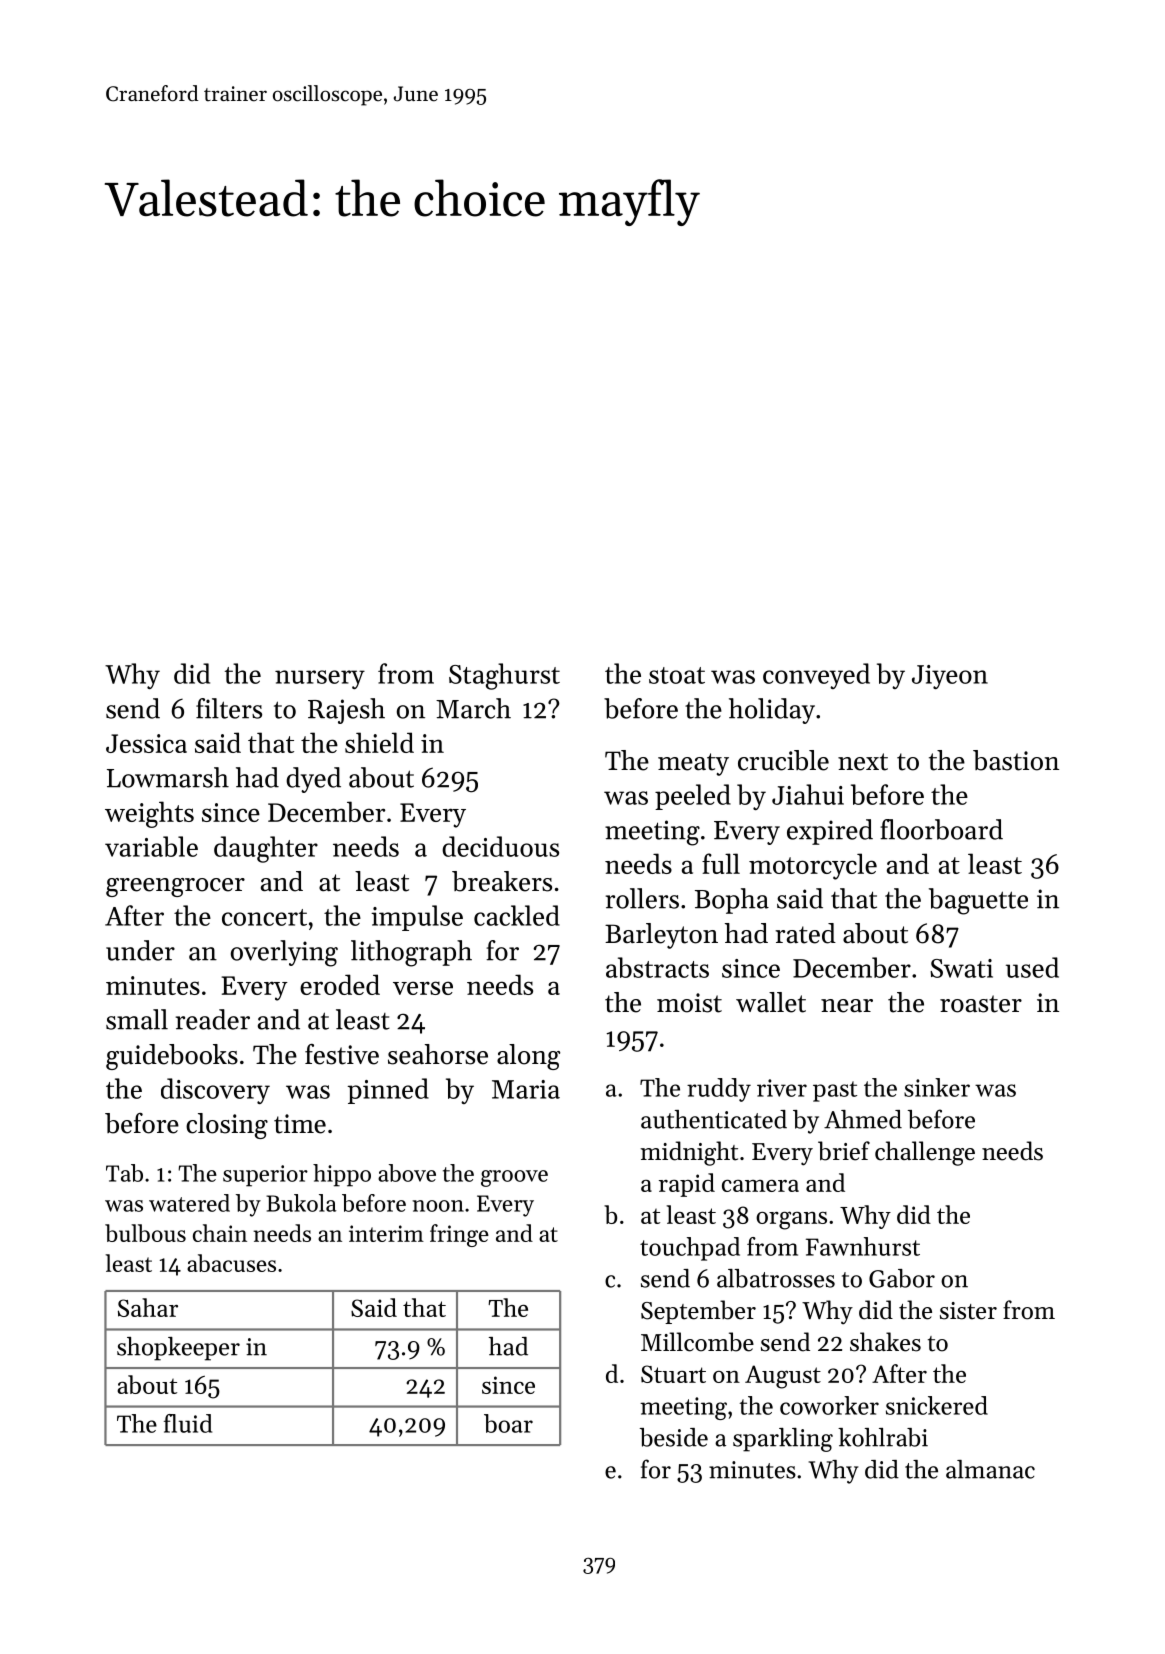 The height and width of the image is (1654, 1165). What do you see at coordinates (168, 777) in the image?
I see `Lowmarsh` at bounding box center [168, 777].
